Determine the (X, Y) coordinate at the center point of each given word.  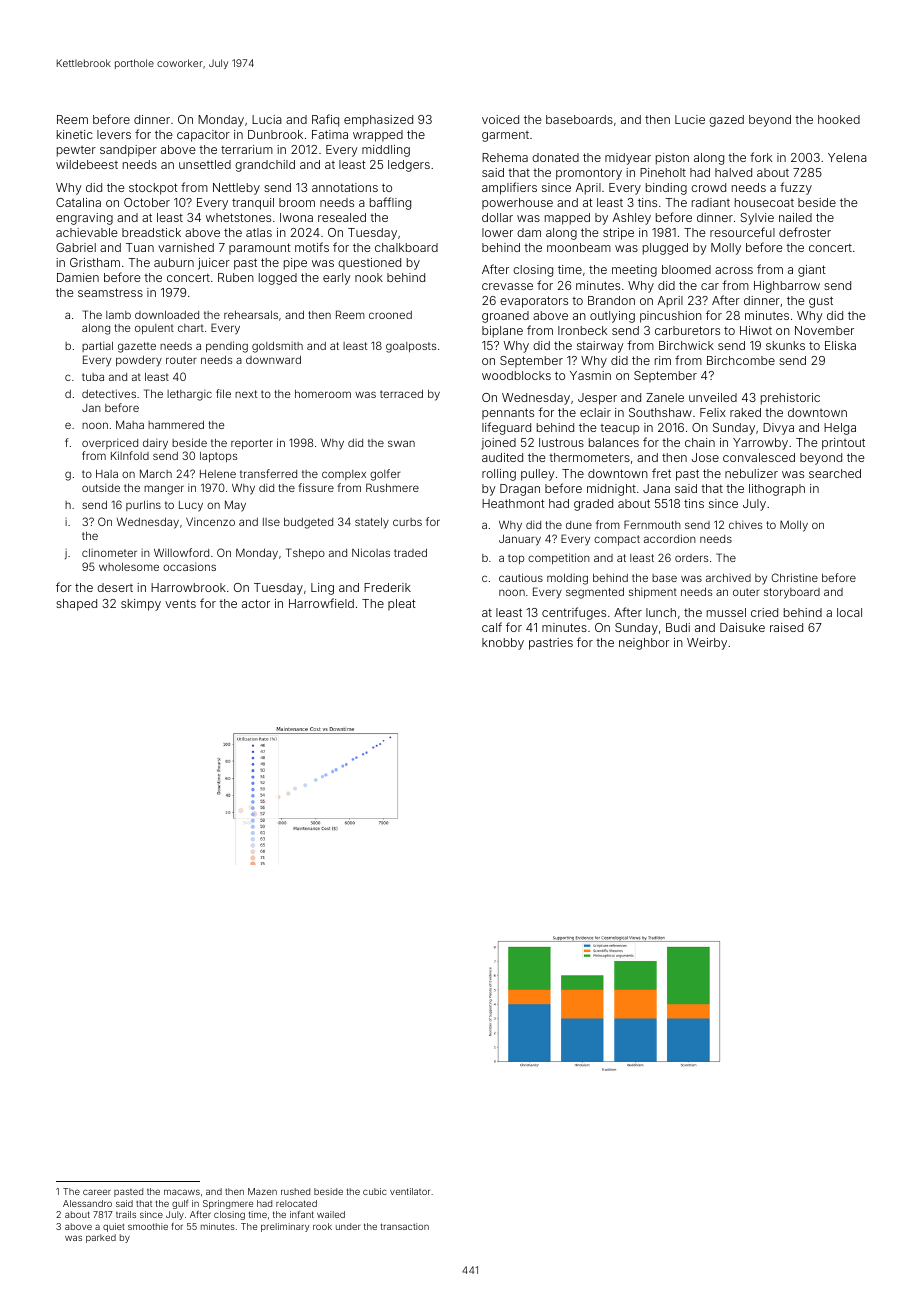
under (348, 1226)
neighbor (644, 644)
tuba (93, 377)
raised (786, 627)
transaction (405, 1226)
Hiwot (756, 330)
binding (666, 189)
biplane (502, 332)
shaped (76, 605)
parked (101, 1238)
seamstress (110, 292)
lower (497, 232)
